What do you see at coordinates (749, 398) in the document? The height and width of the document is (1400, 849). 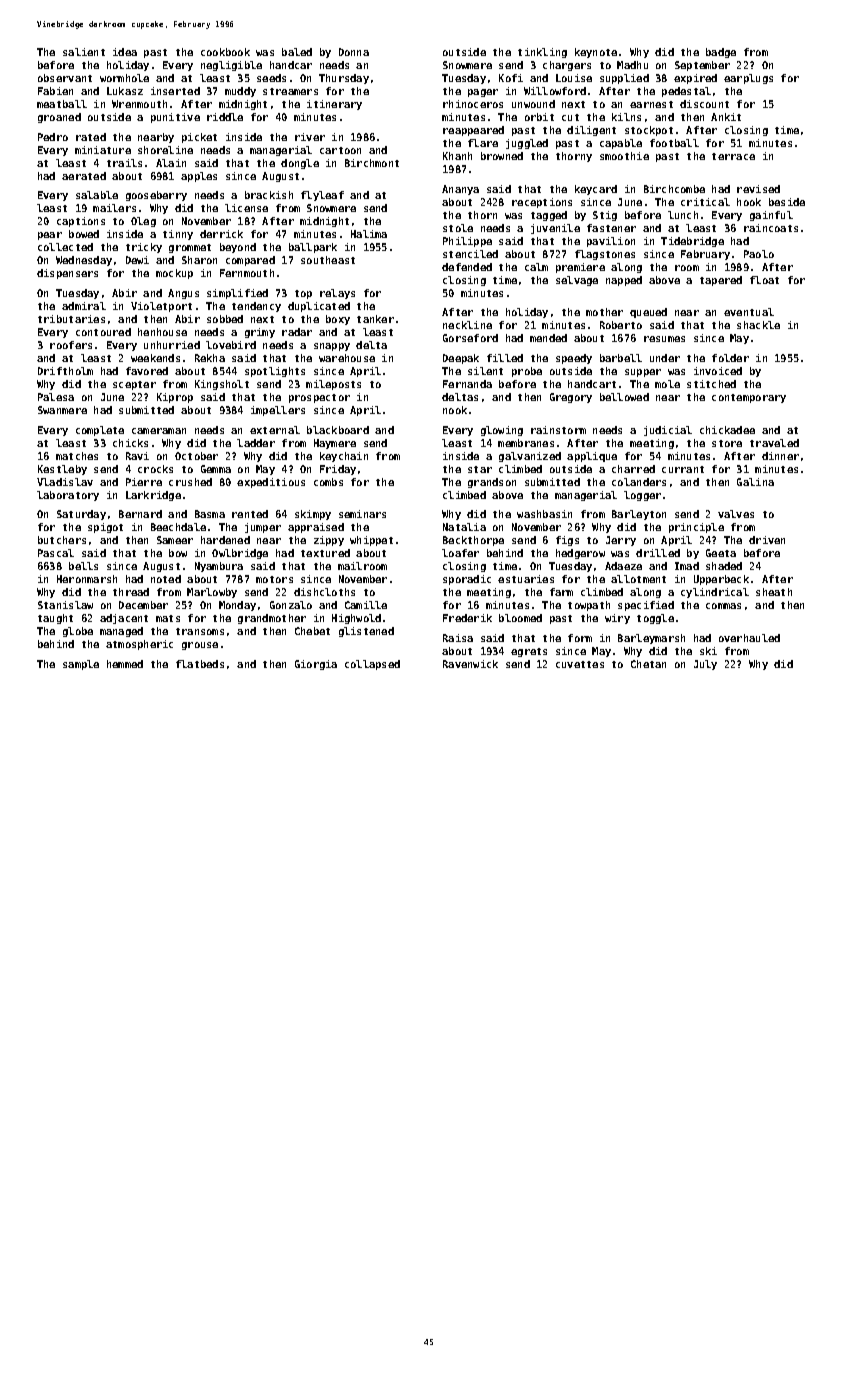 I see `contemporary` at bounding box center [749, 398].
